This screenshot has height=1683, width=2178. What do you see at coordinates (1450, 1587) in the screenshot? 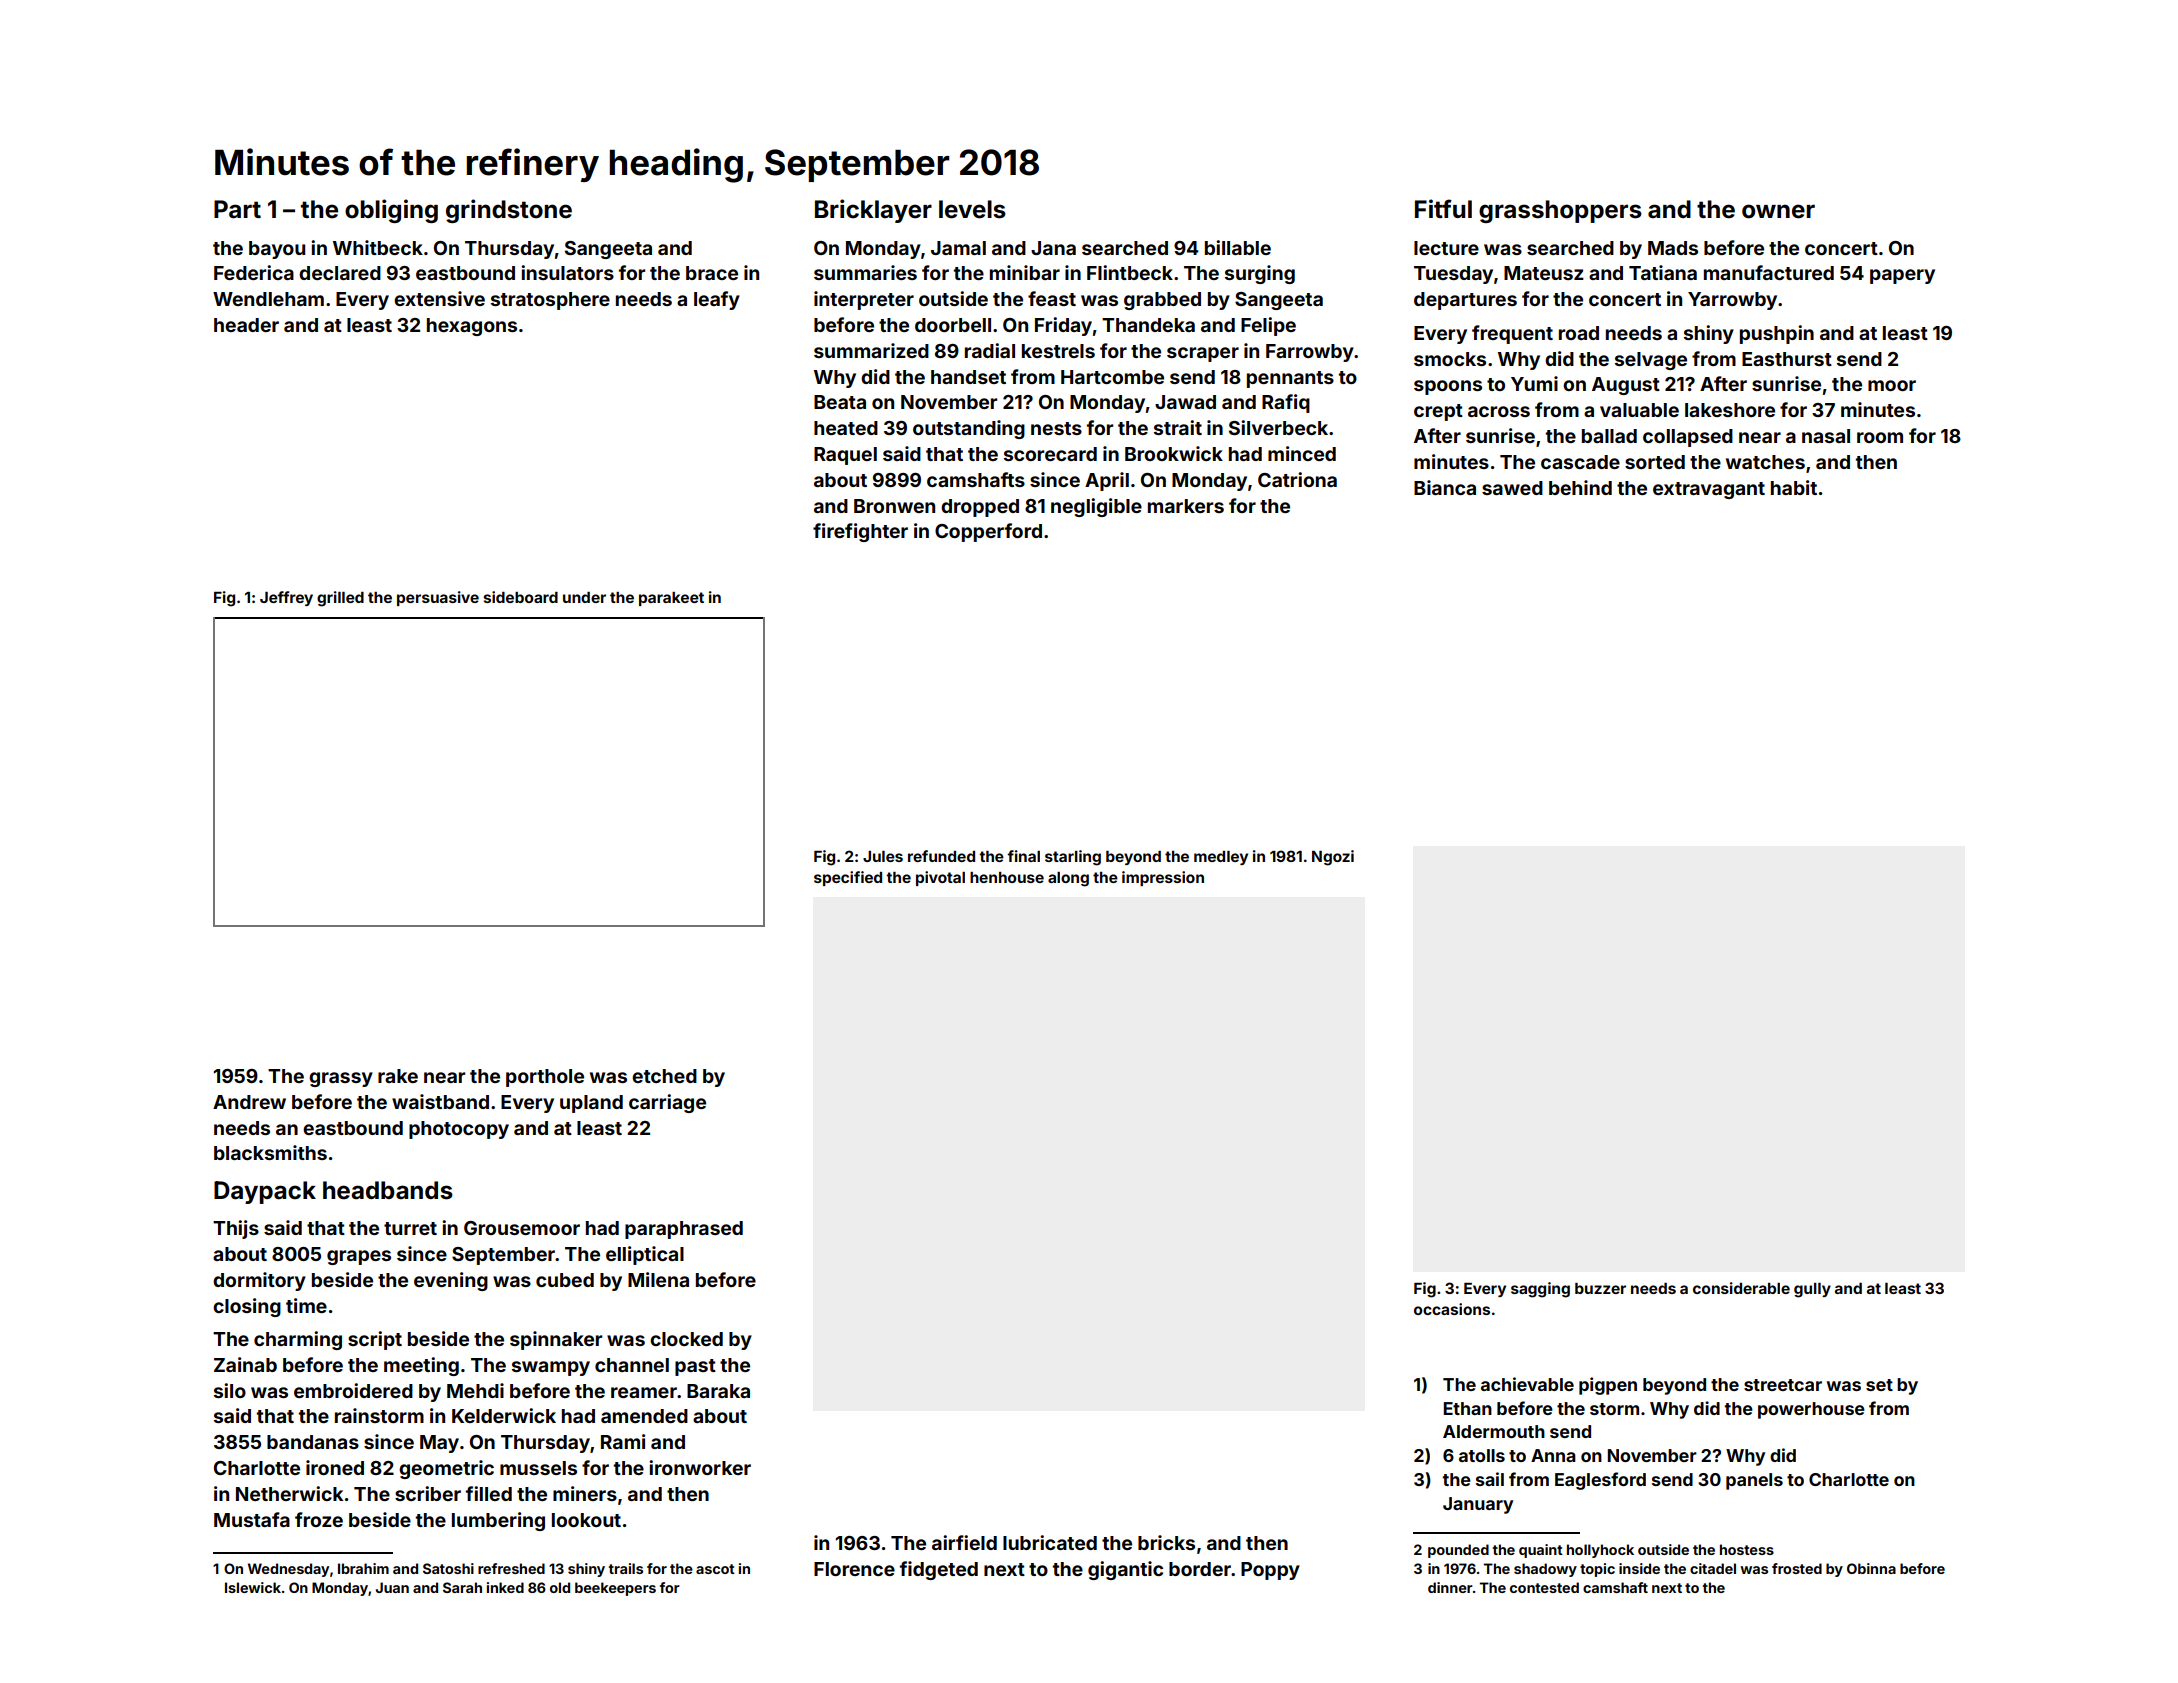
I see `dinner` at bounding box center [1450, 1587].
